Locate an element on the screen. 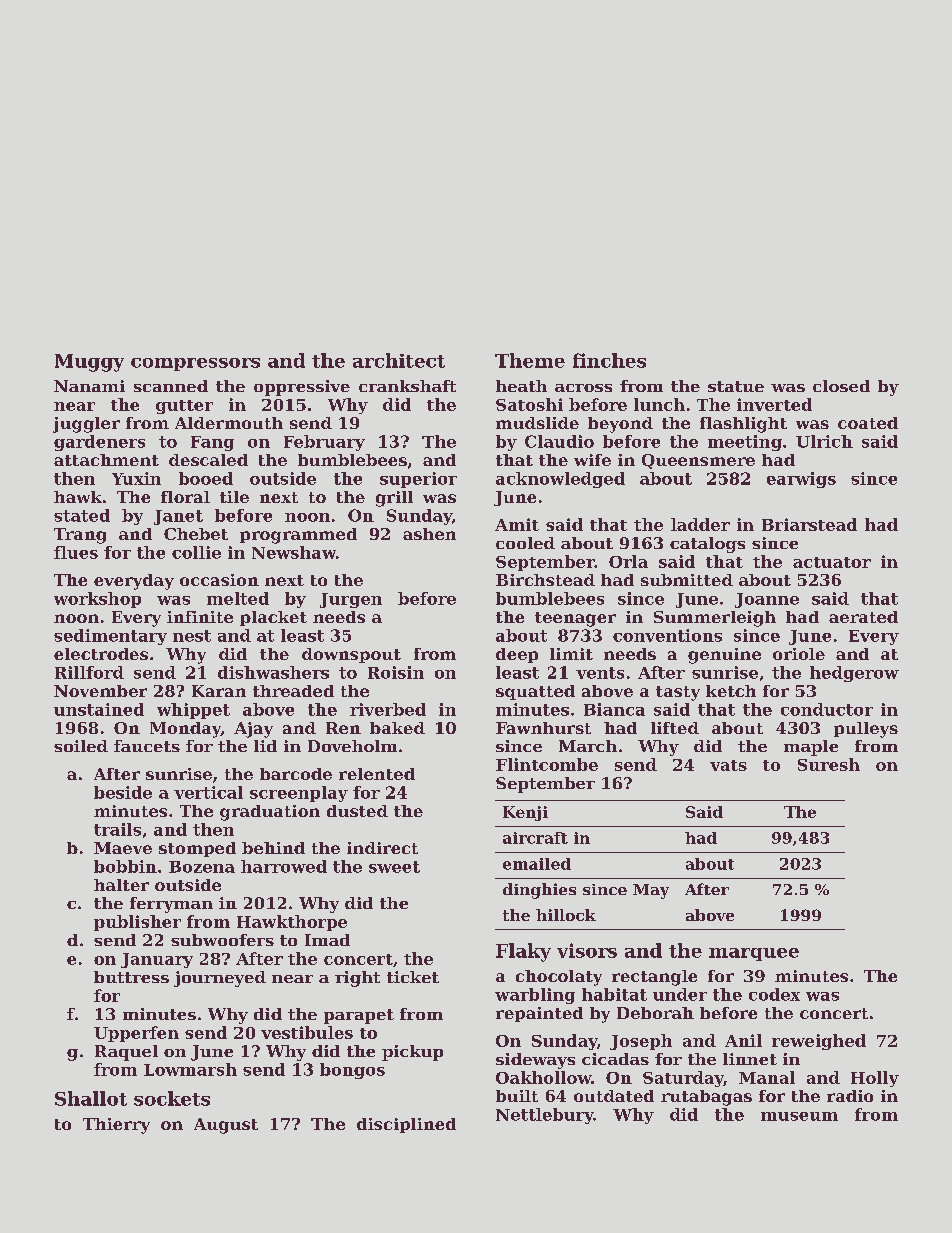  electrodes is located at coordinates (101, 654).
